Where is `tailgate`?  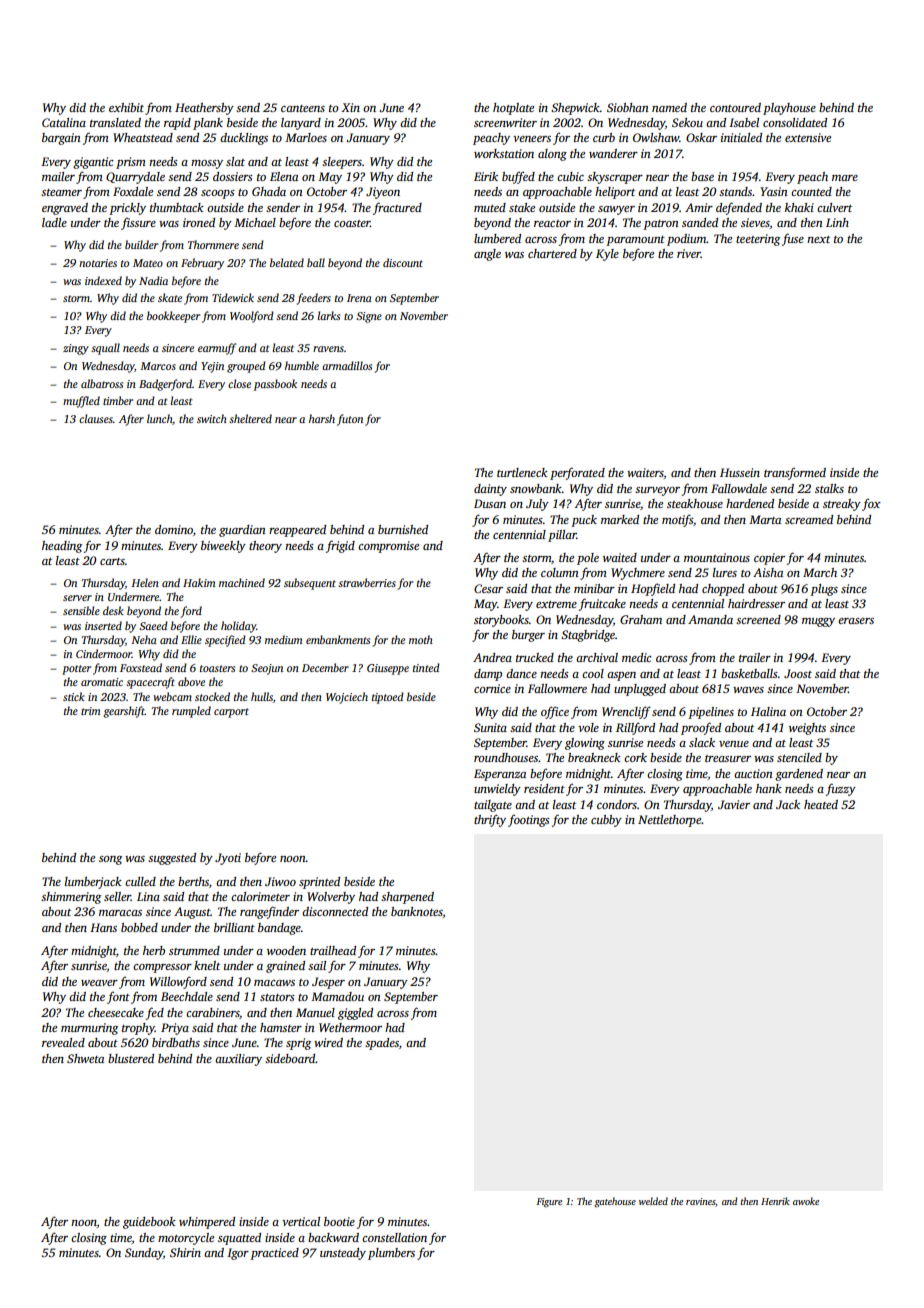 tailgate is located at coordinates (493, 806).
